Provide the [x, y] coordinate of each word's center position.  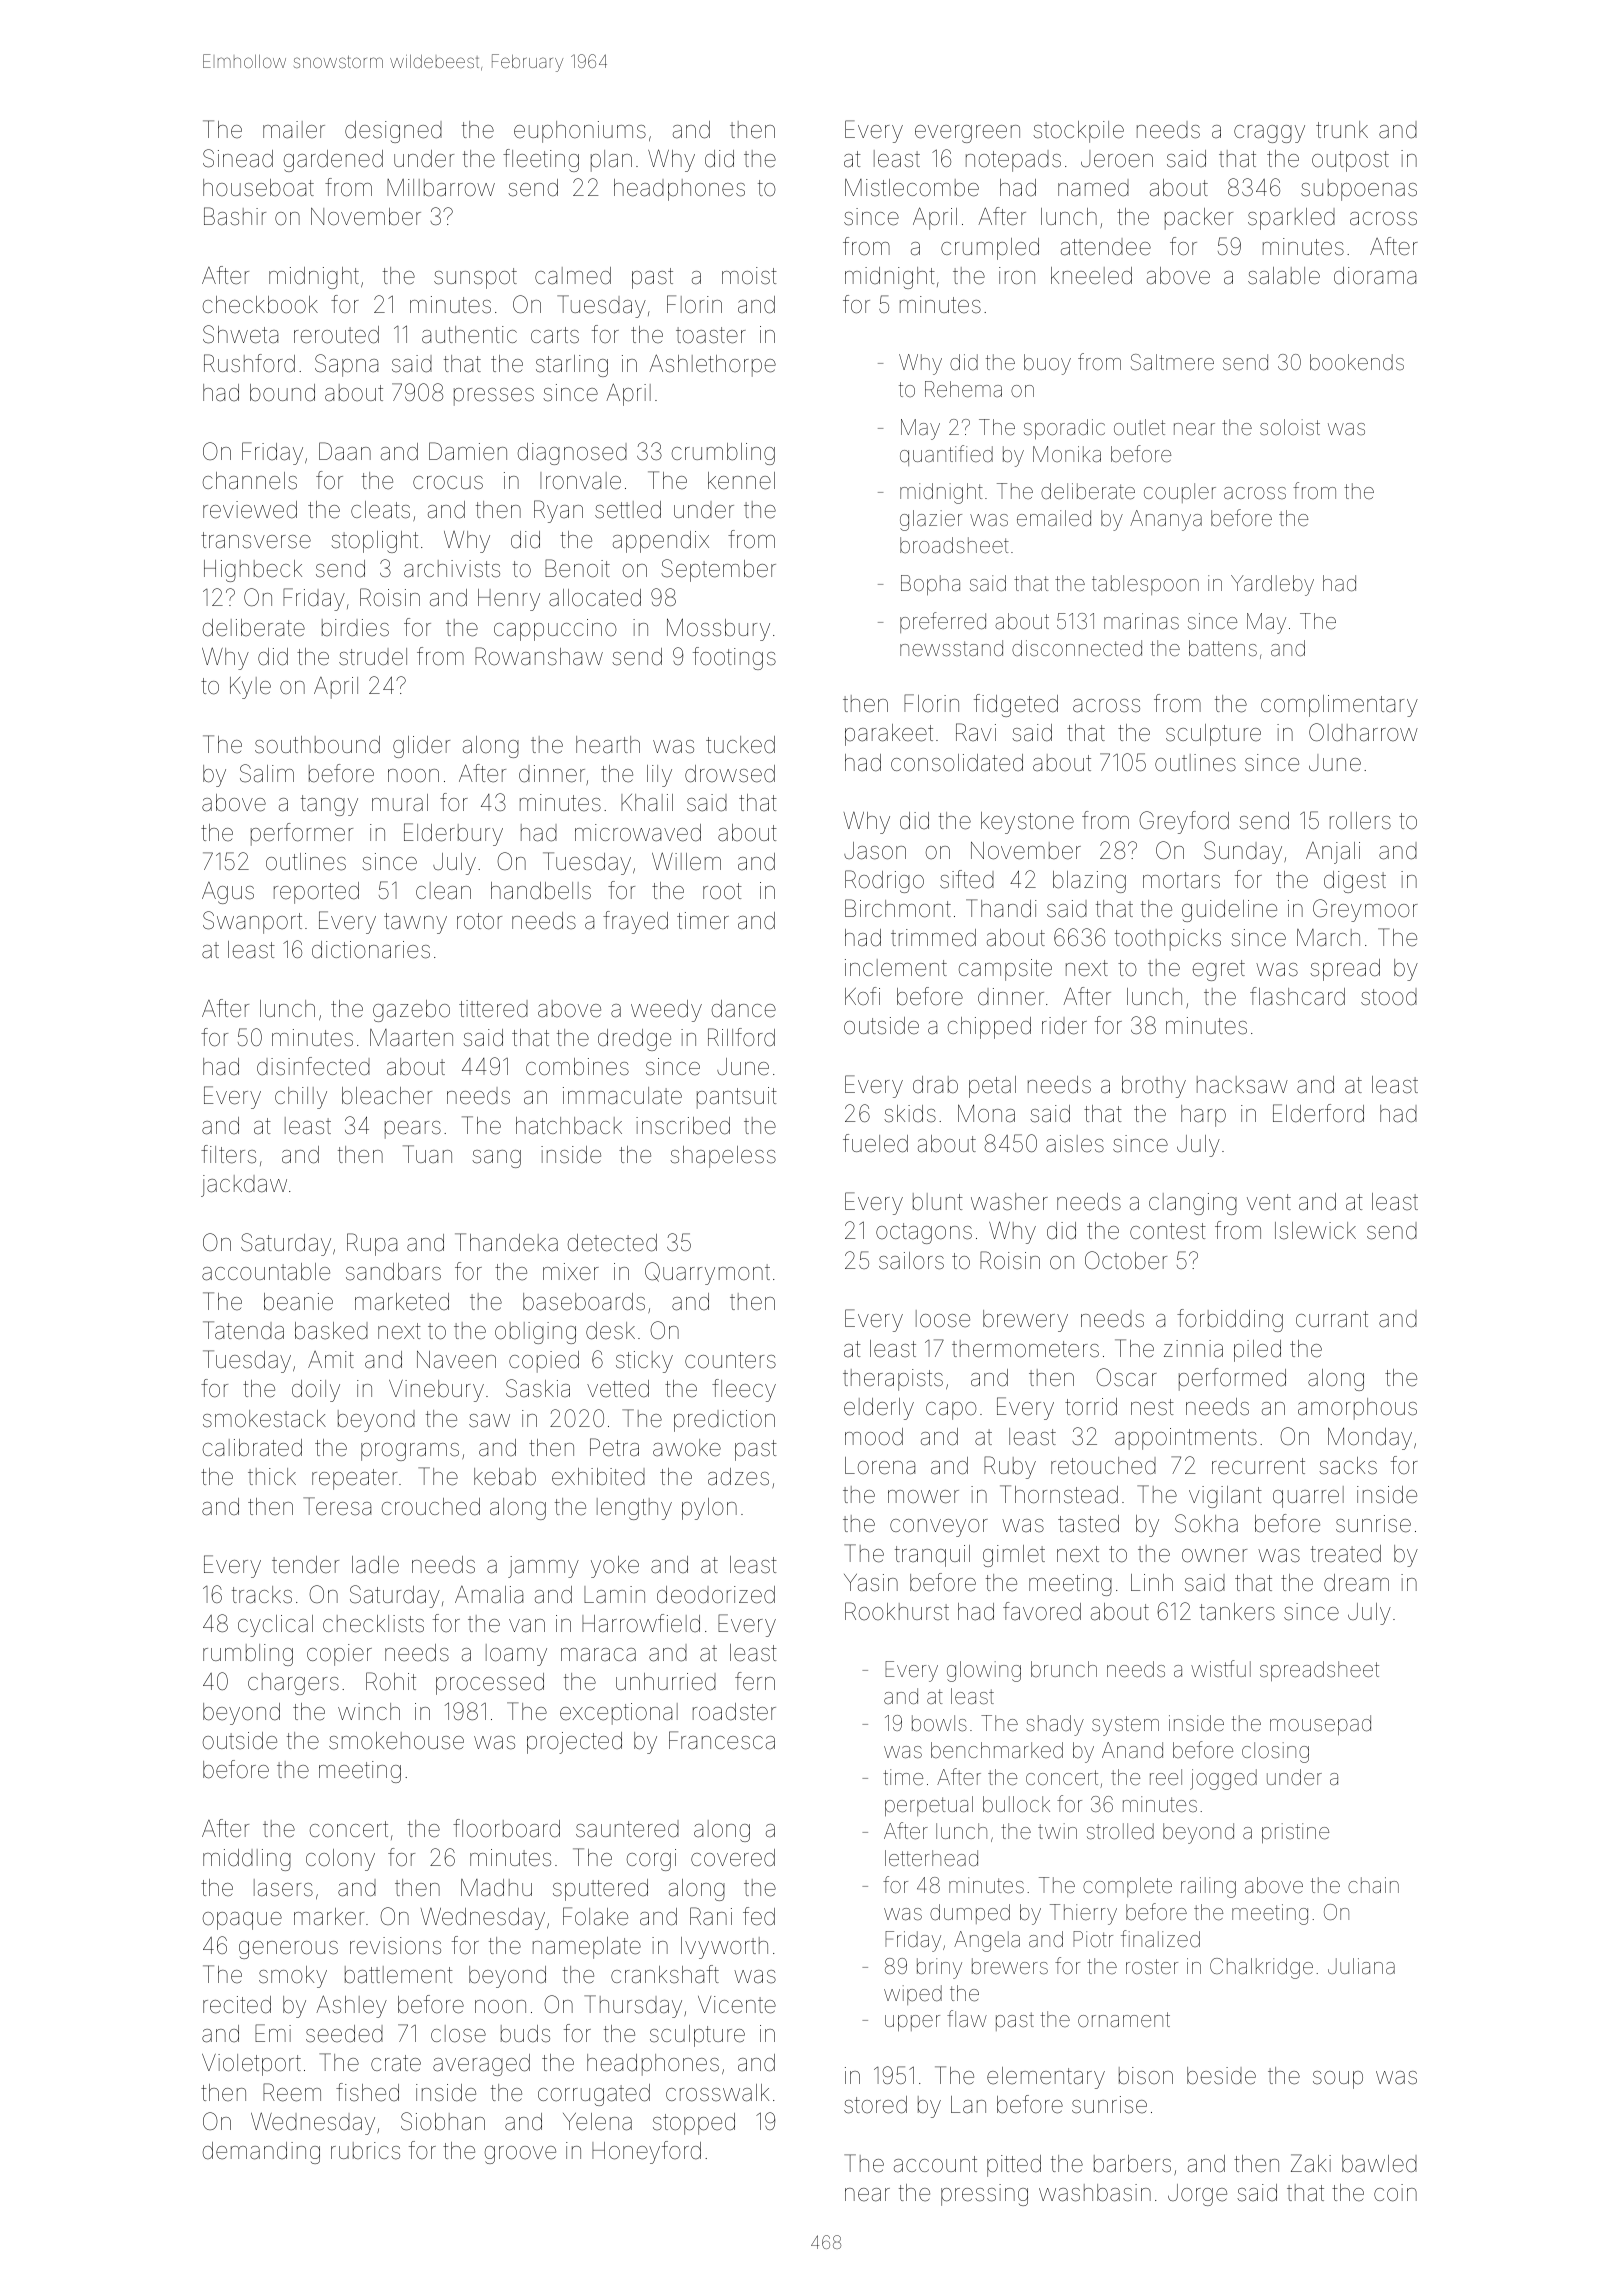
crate [396, 2063]
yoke [615, 1567]
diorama [1375, 276]
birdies [355, 628]
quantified [946, 455]
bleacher [387, 1096]
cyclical [275, 1626]
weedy [666, 1011]
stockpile [1078, 132]
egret [1219, 970]
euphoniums [580, 132]
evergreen [967, 134]
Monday [1370, 1438]
